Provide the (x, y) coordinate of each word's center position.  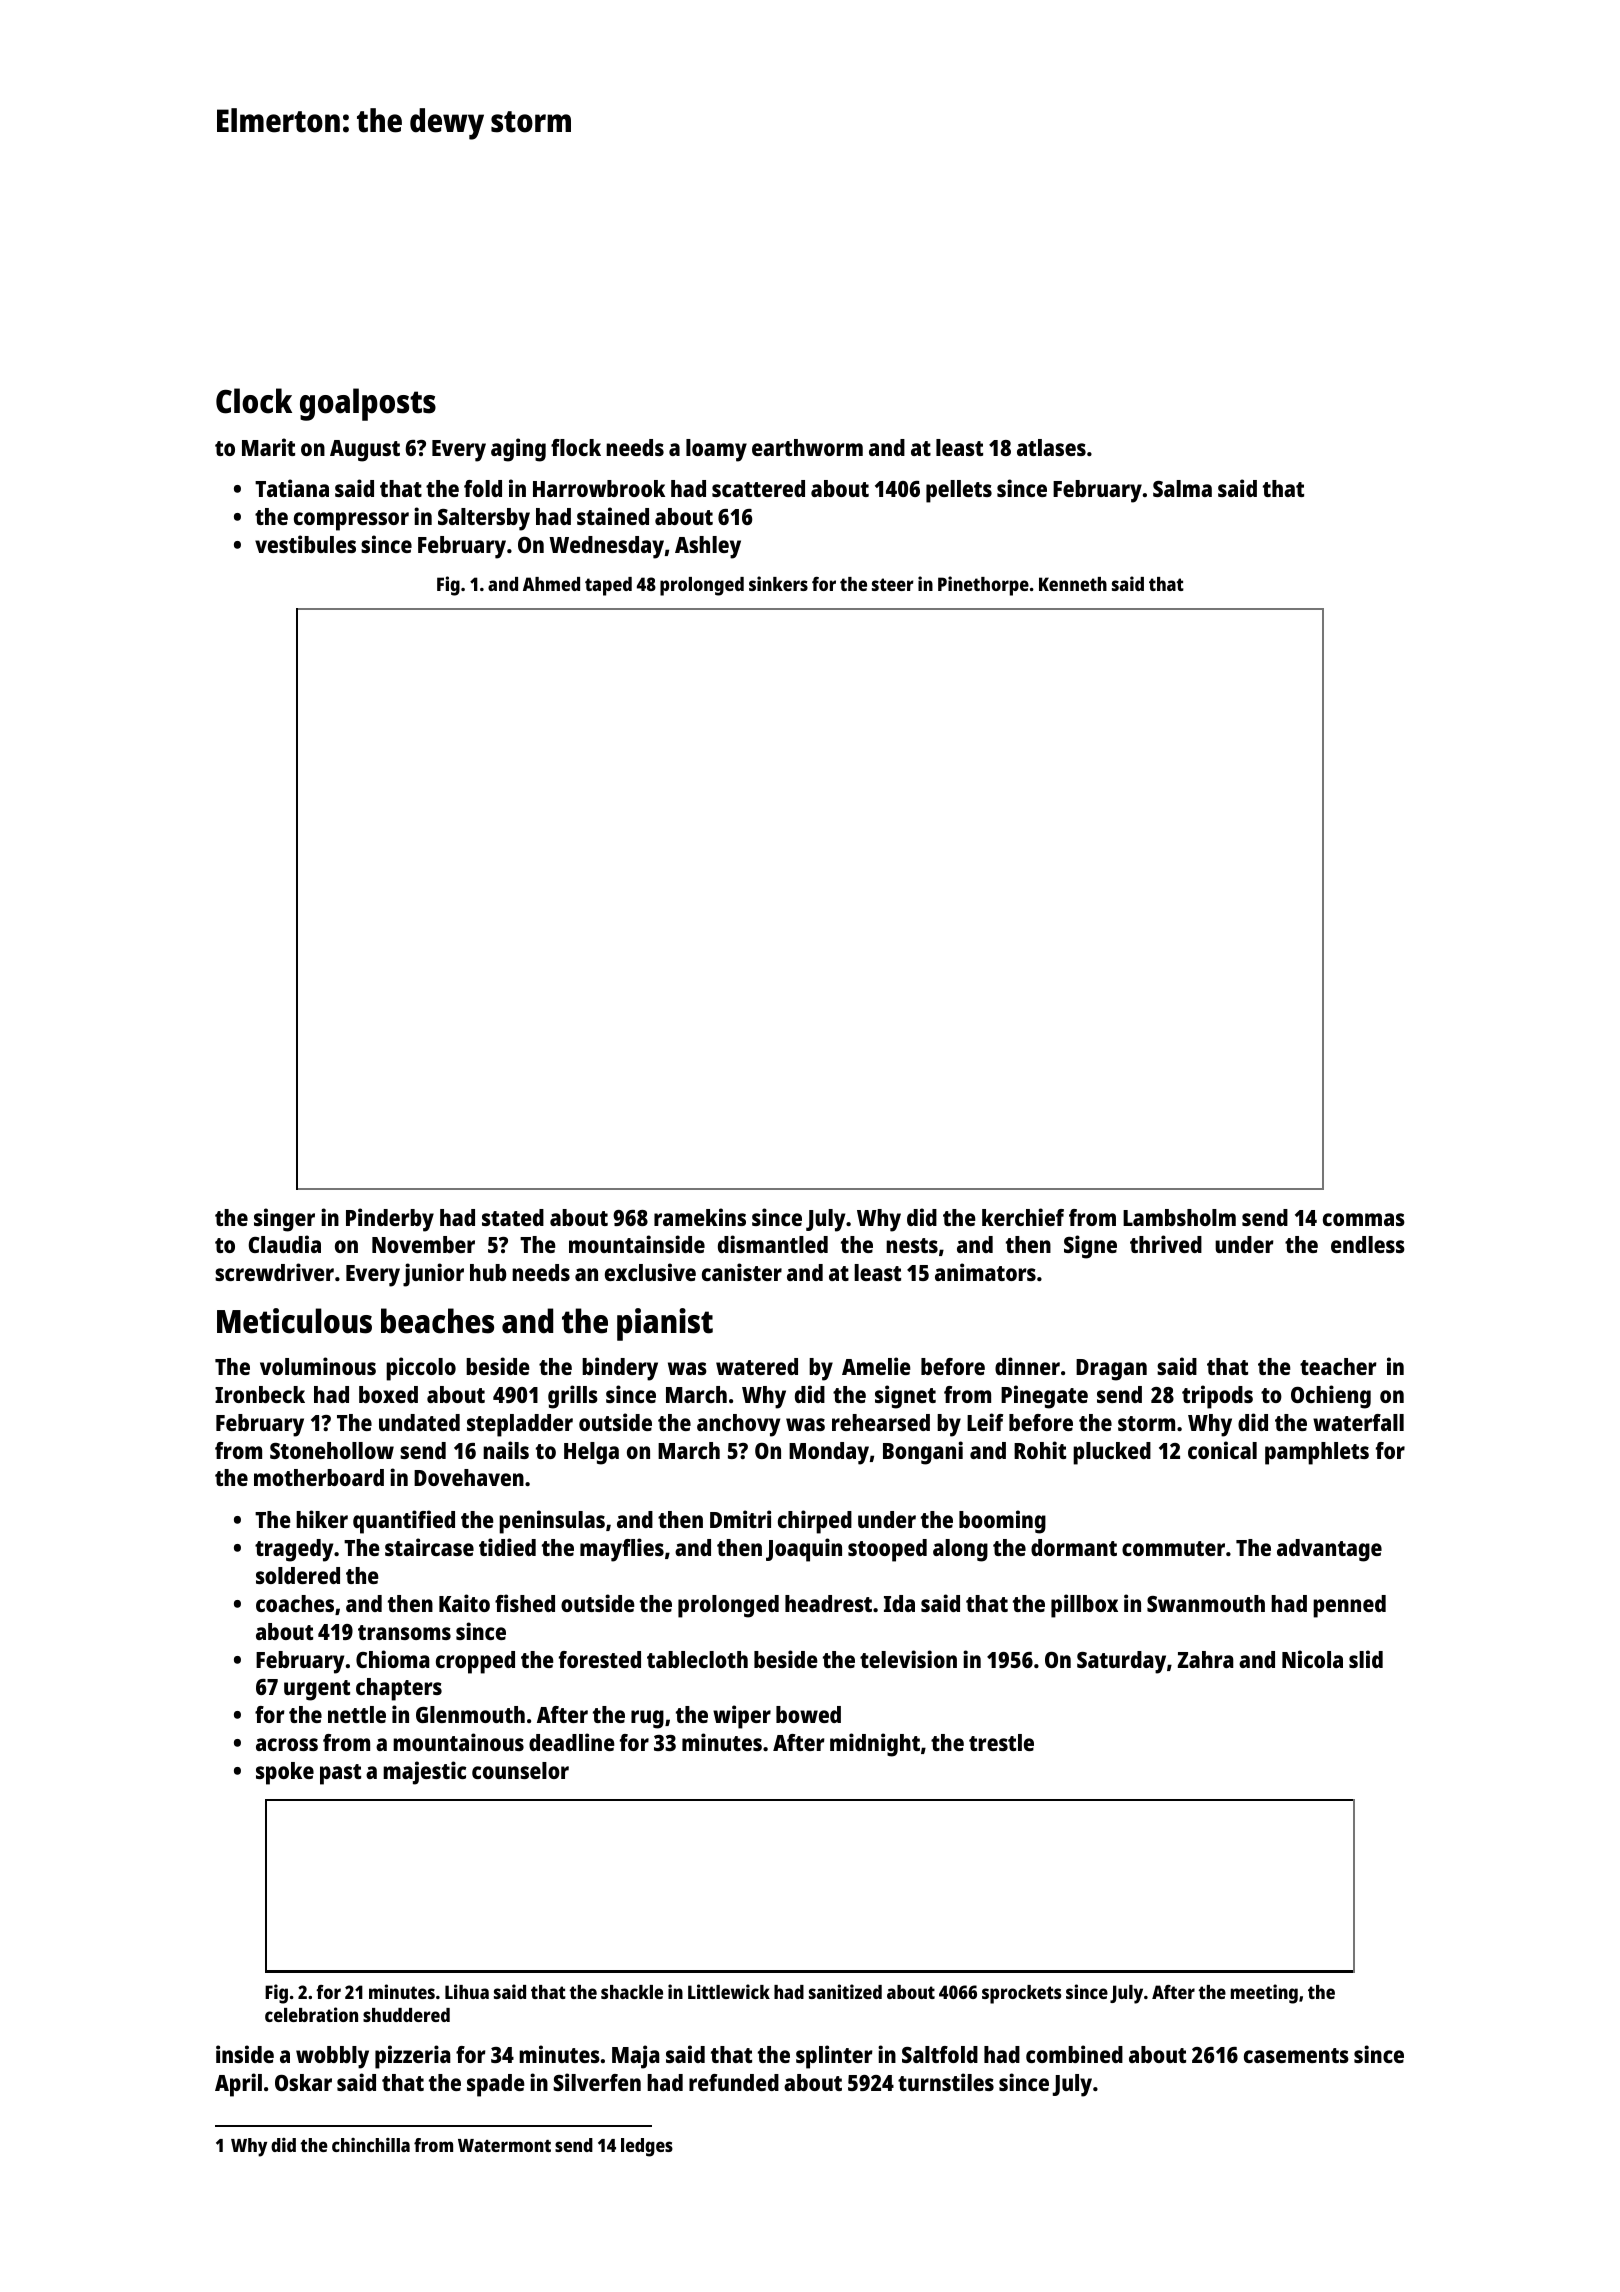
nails (506, 1450)
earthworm (807, 447)
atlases (1051, 447)
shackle (632, 1992)
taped (608, 586)
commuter (1173, 1548)
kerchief (1023, 1217)
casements (1296, 2055)
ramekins (700, 1217)
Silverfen (597, 2082)
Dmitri (740, 1519)
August (365, 451)
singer (284, 1220)
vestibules (305, 544)
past (340, 1774)
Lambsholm (1179, 1217)
